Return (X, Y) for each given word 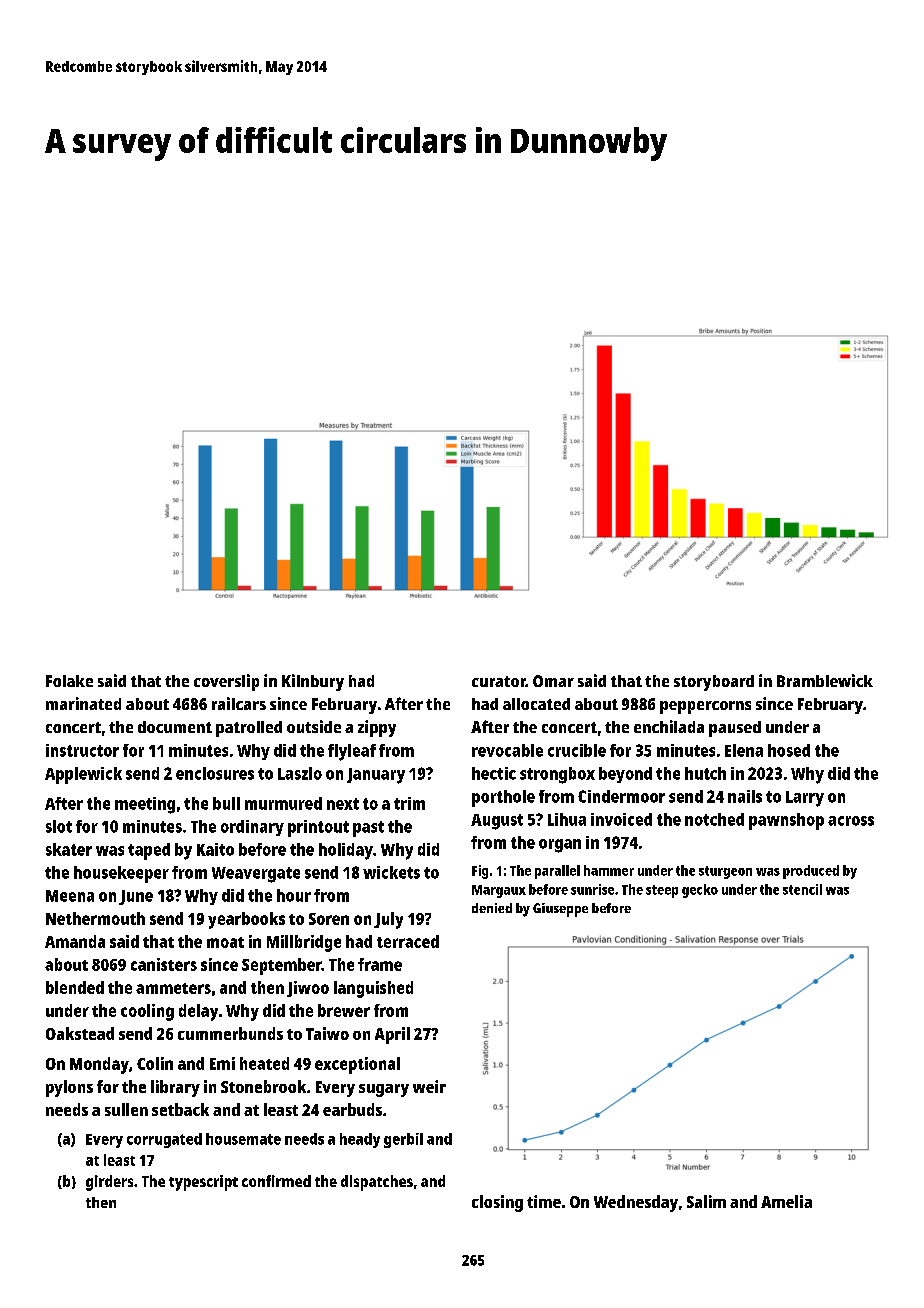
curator (499, 681)
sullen (126, 1109)
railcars (239, 703)
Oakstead (80, 1033)
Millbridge (304, 943)
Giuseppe (560, 910)
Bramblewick (825, 680)
